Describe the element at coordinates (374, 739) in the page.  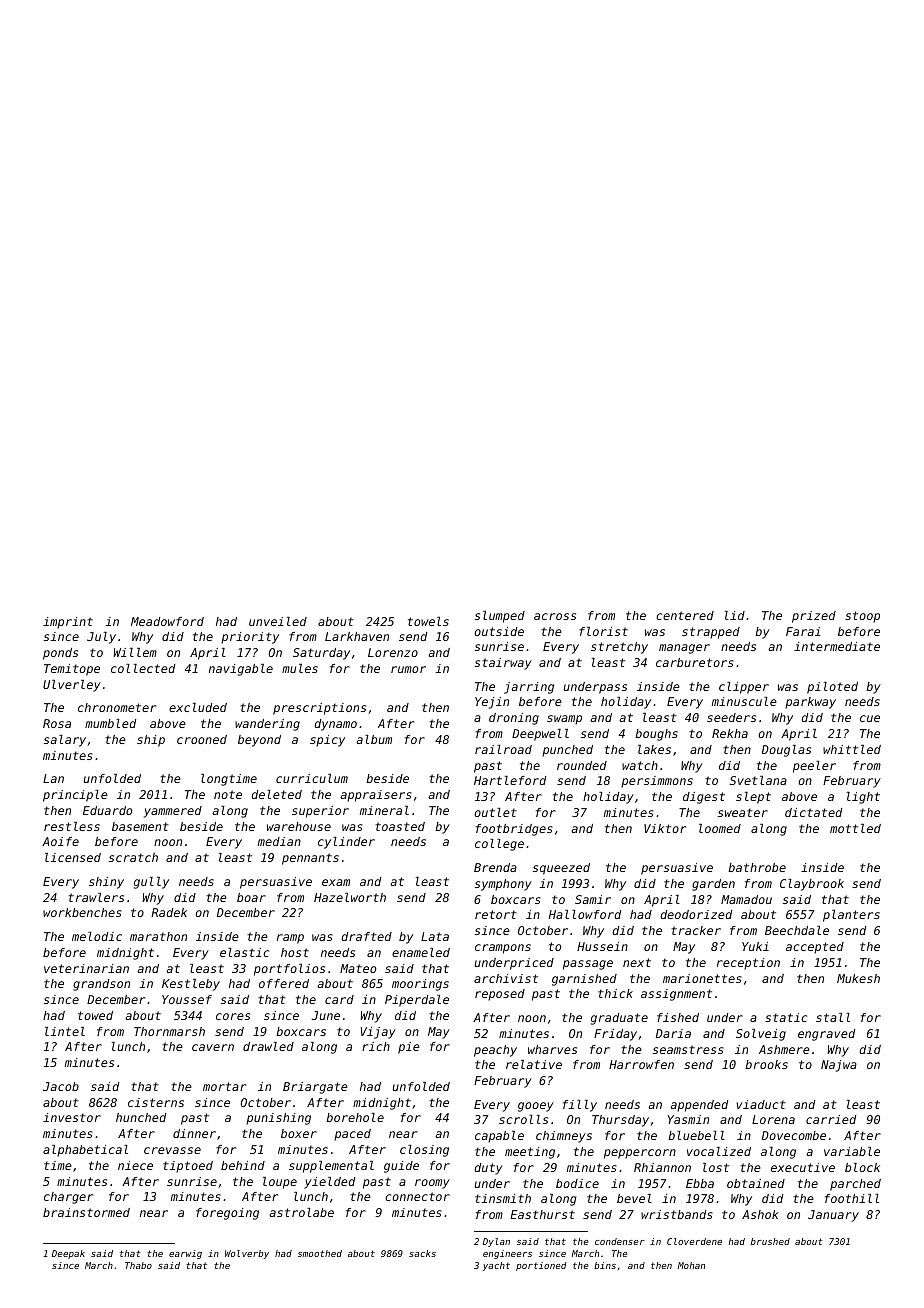
I see `album` at that location.
